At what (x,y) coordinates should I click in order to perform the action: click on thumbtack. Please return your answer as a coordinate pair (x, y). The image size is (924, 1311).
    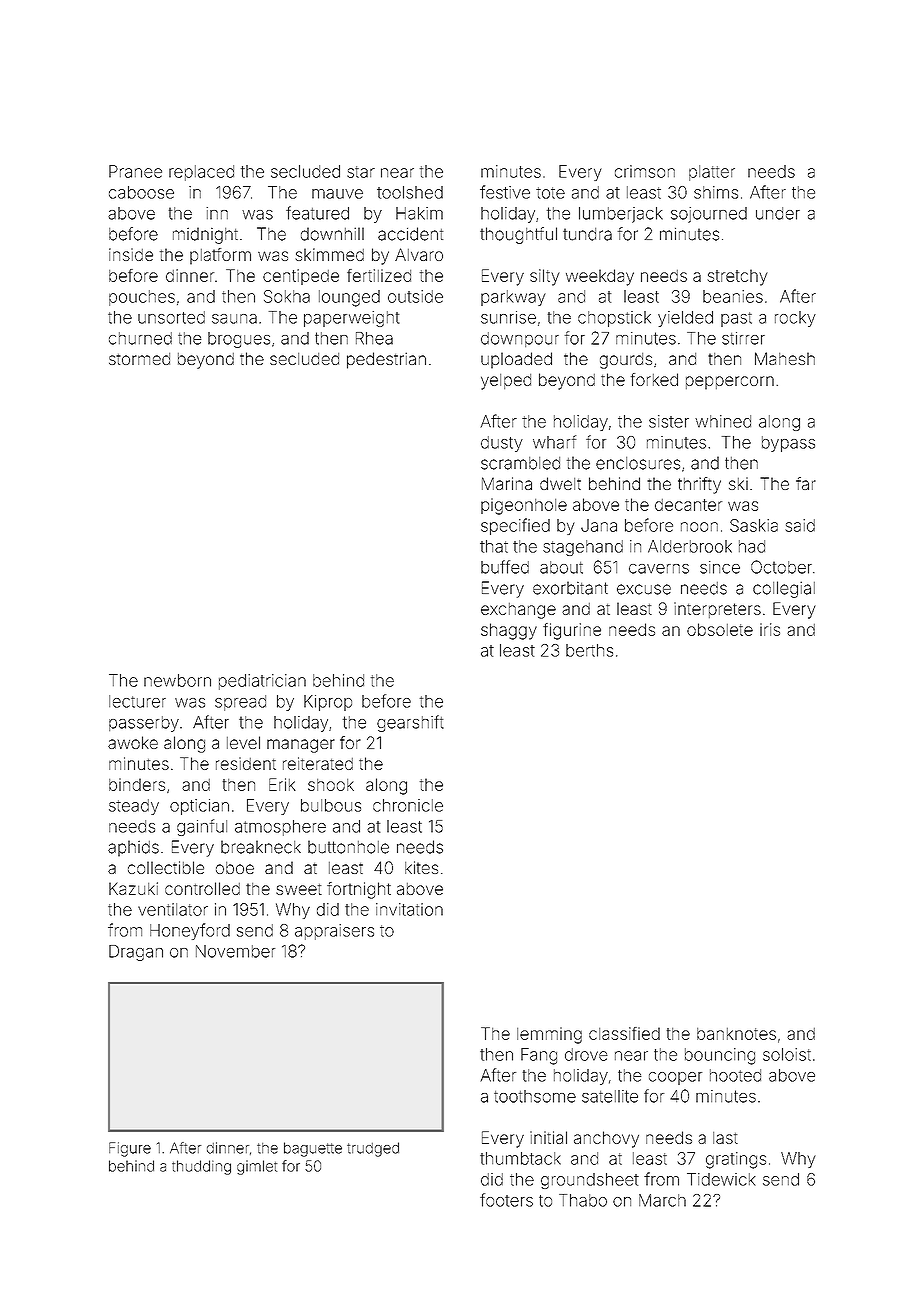
    Looking at the image, I should click on (520, 1158).
